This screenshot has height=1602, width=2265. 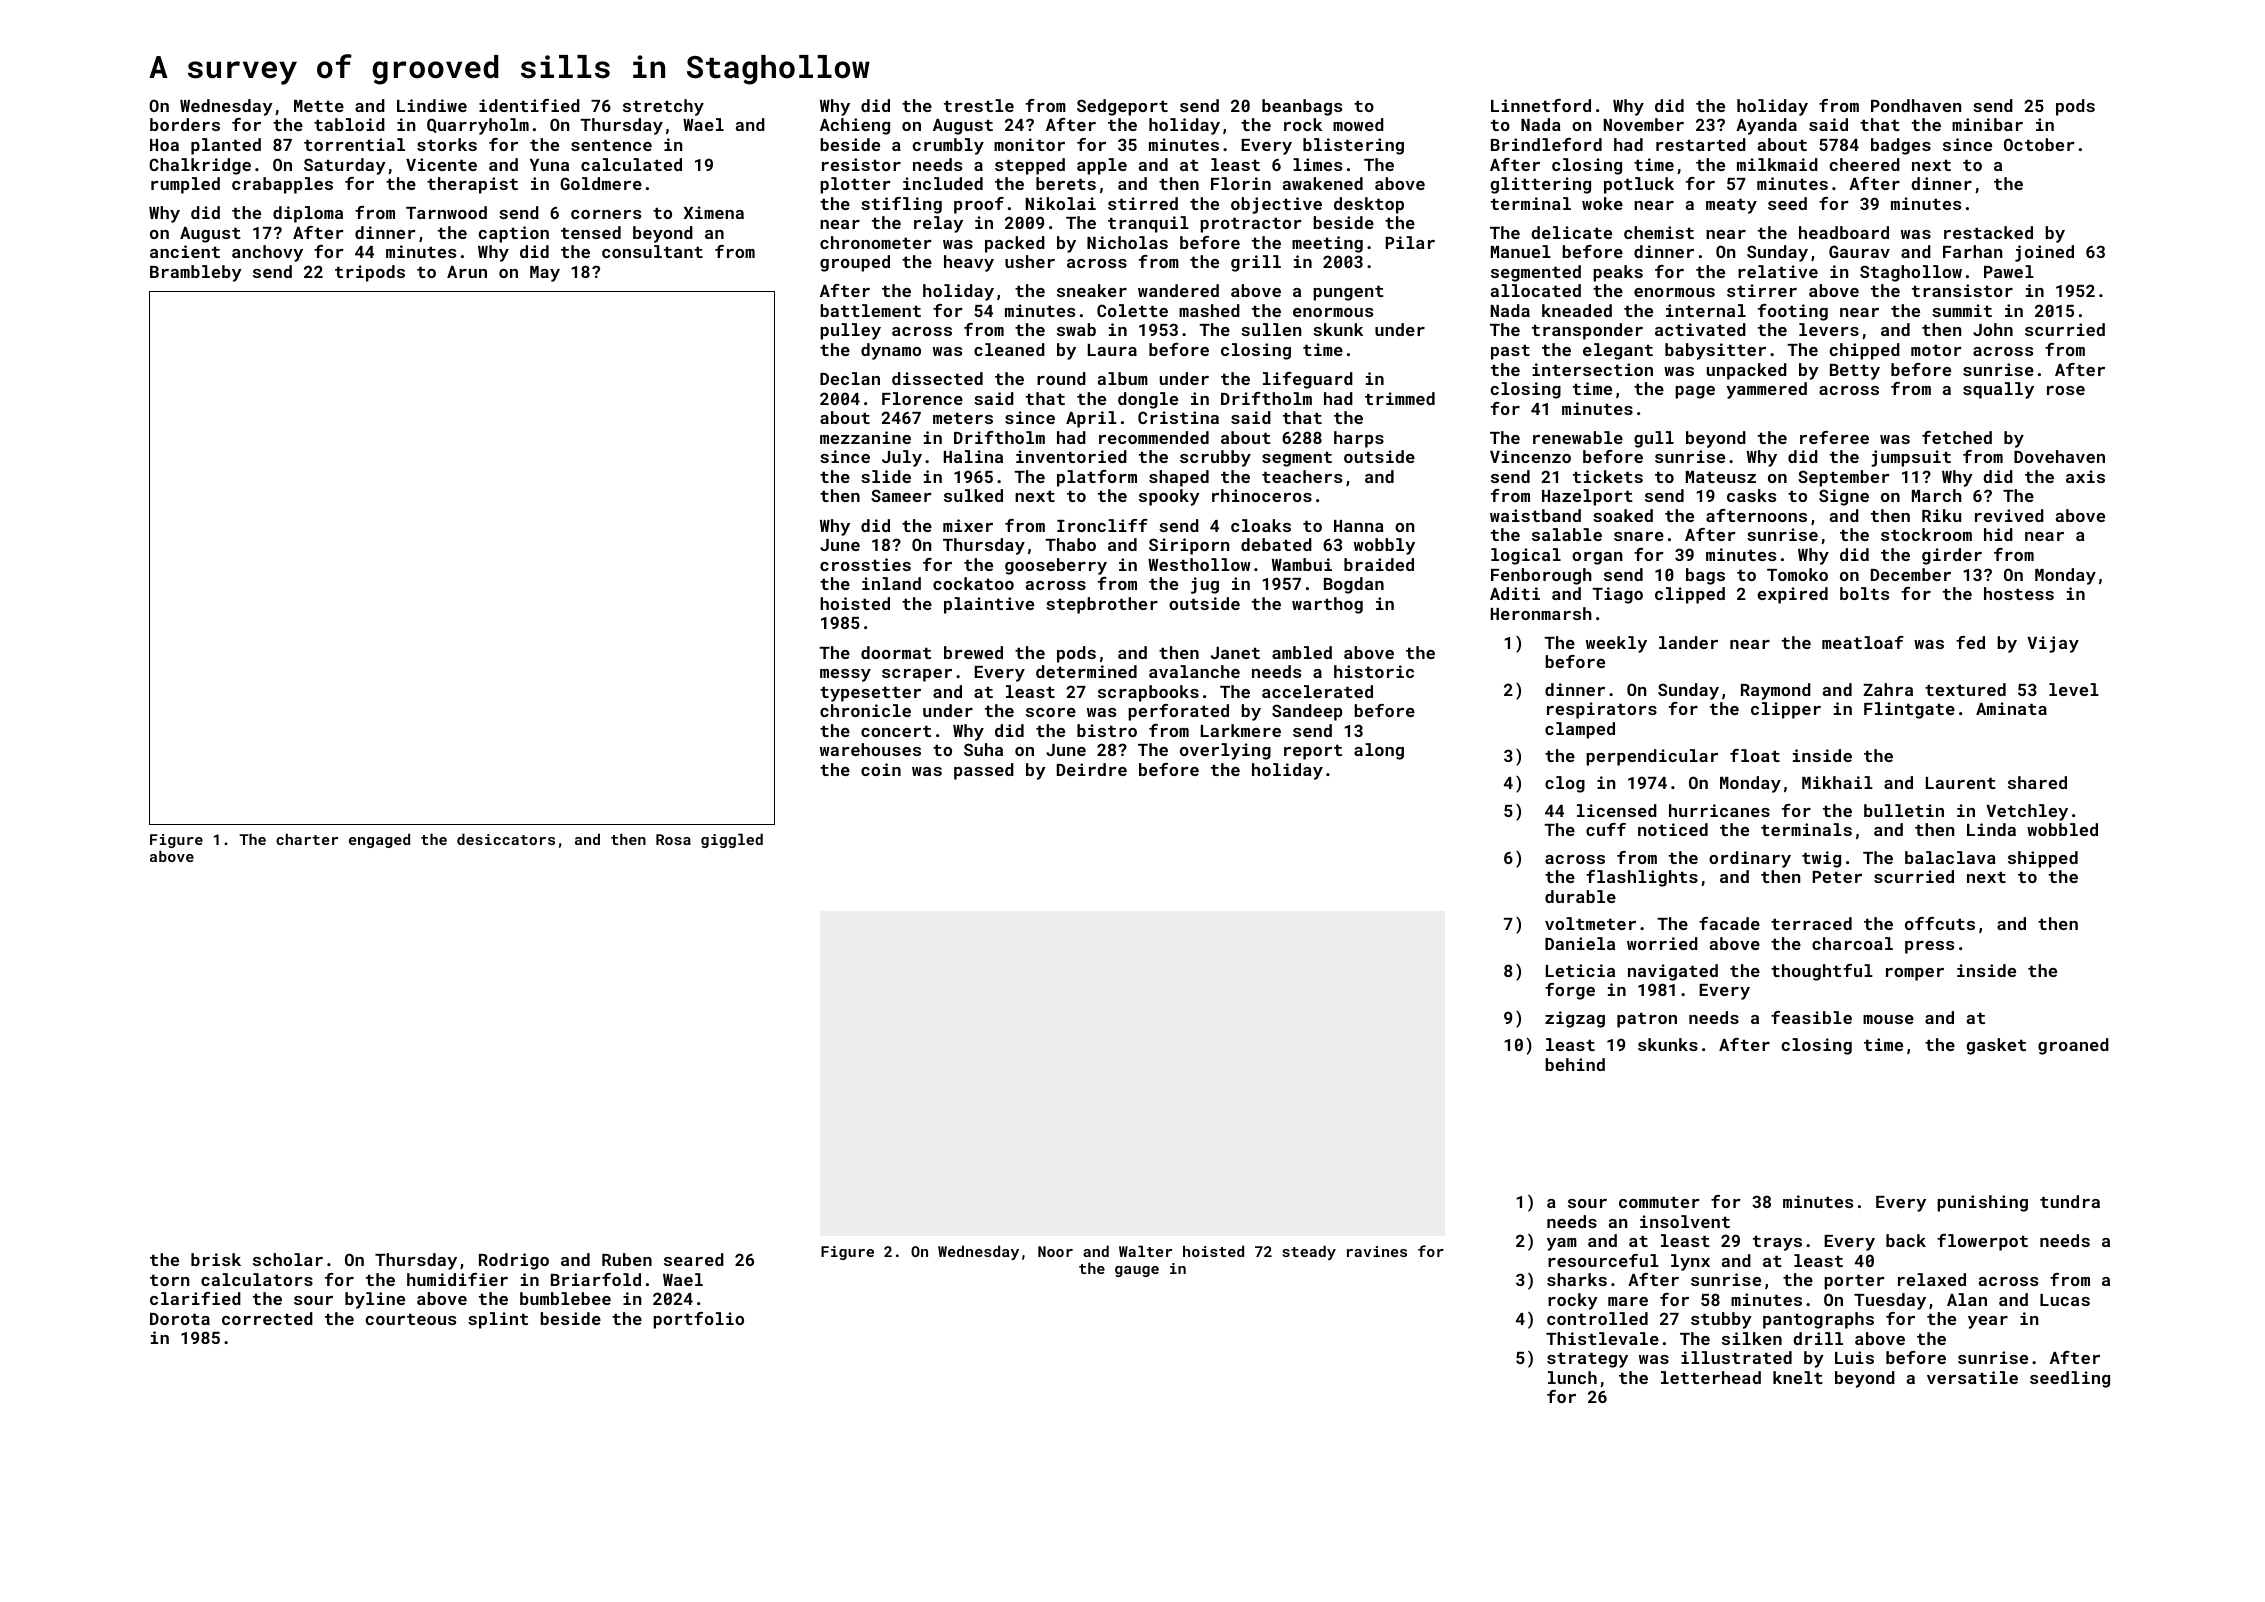 What do you see at coordinates (855, 126) in the screenshot?
I see `Achieng` at bounding box center [855, 126].
